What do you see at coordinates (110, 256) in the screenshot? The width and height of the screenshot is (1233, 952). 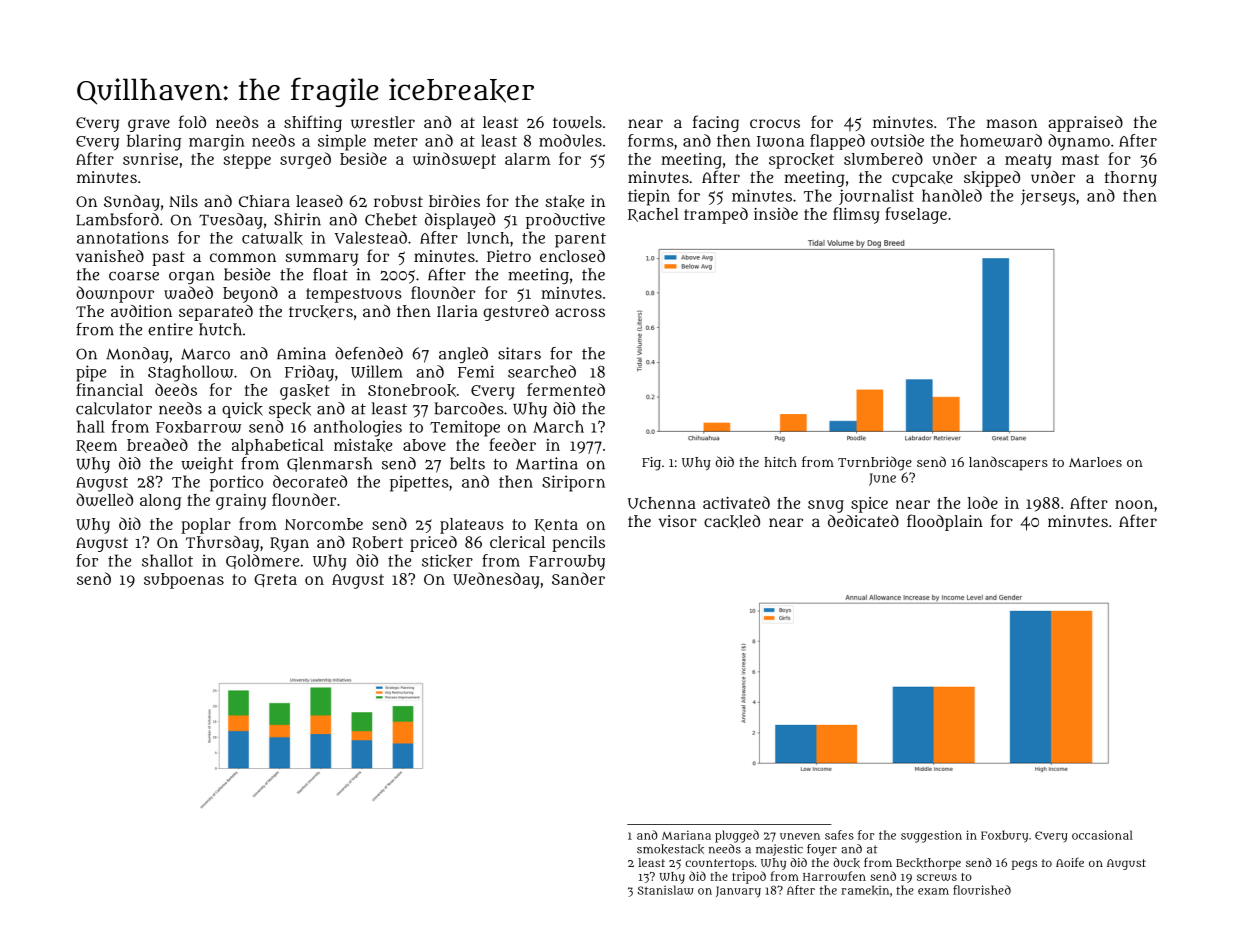 I see `vanished` at bounding box center [110, 256].
